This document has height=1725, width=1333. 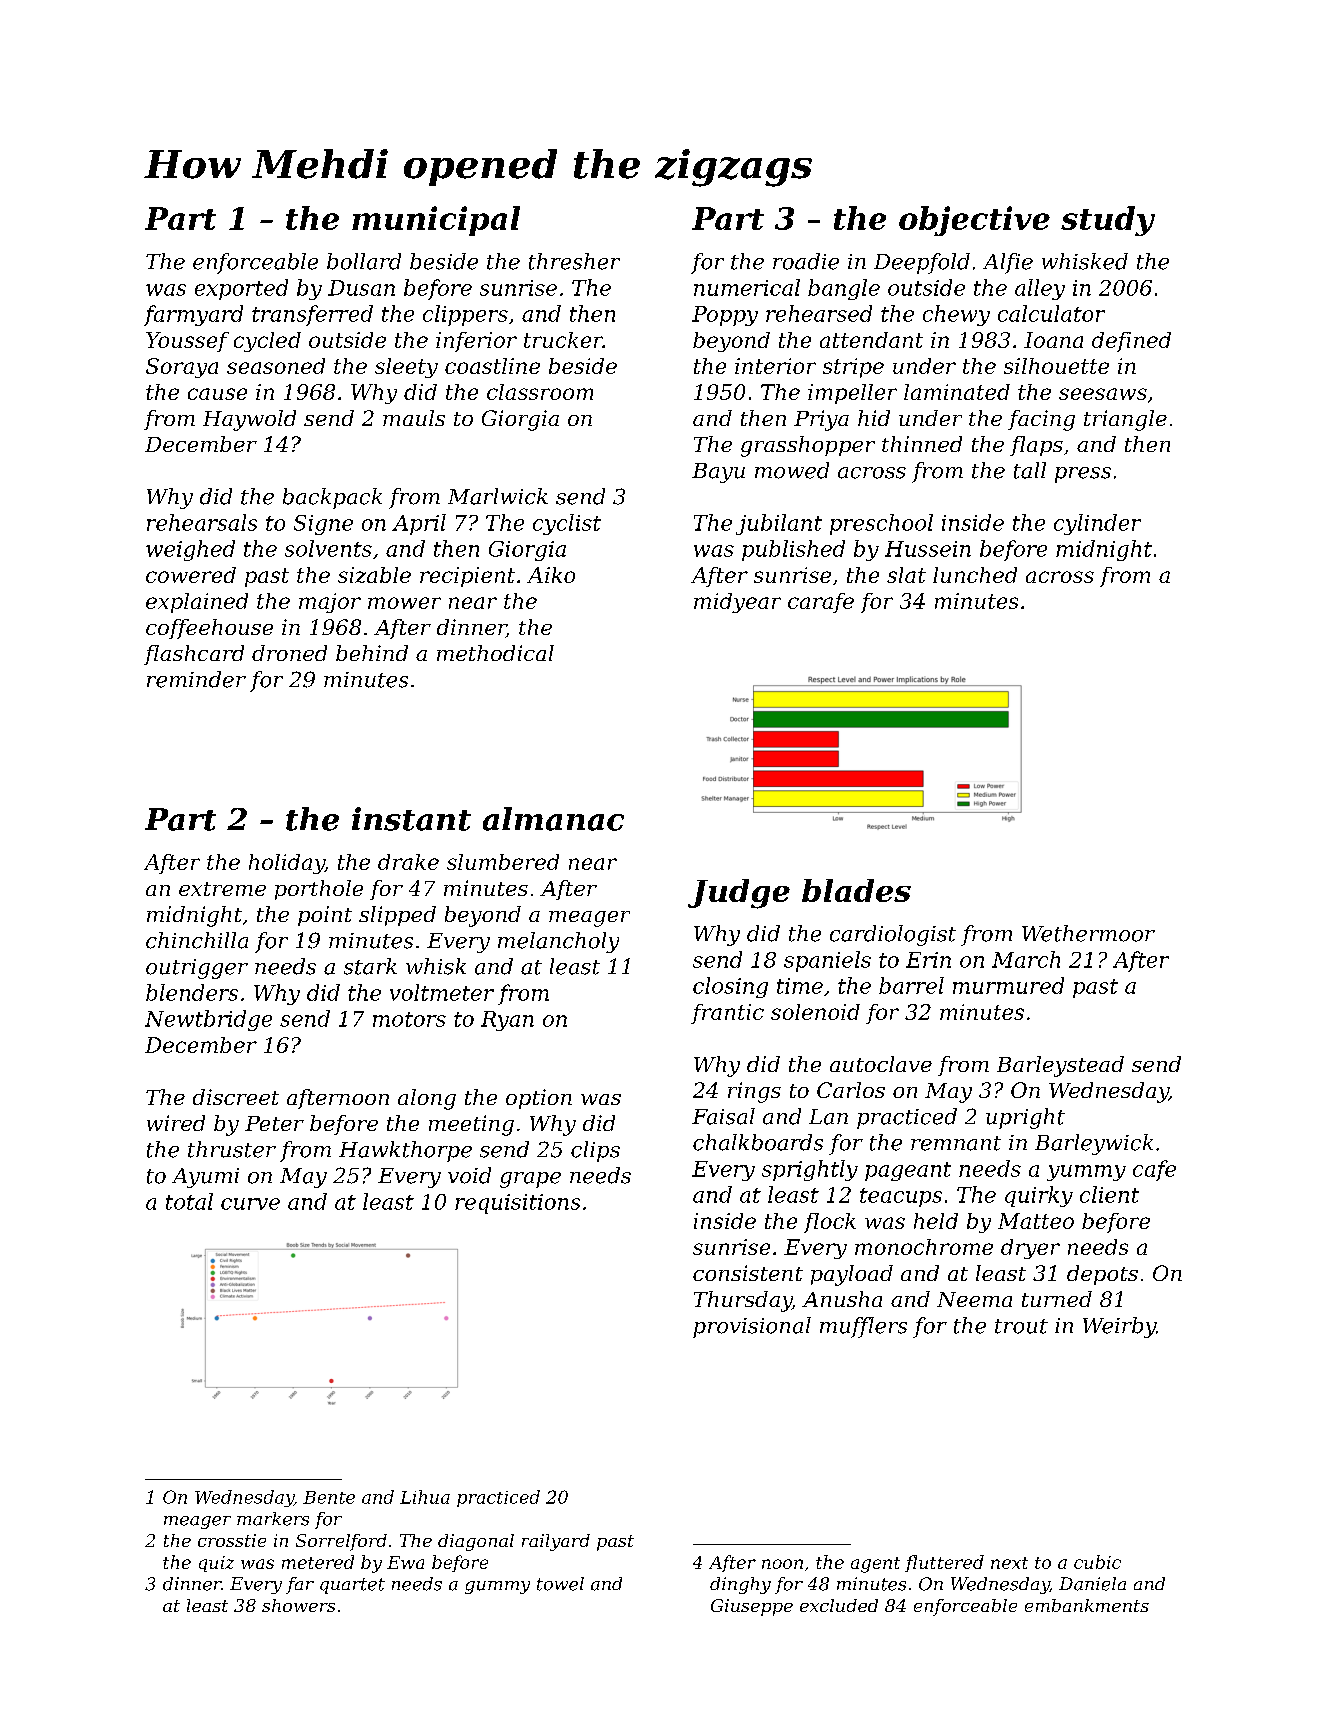 I want to click on depots, so click(x=1102, y=1275).
